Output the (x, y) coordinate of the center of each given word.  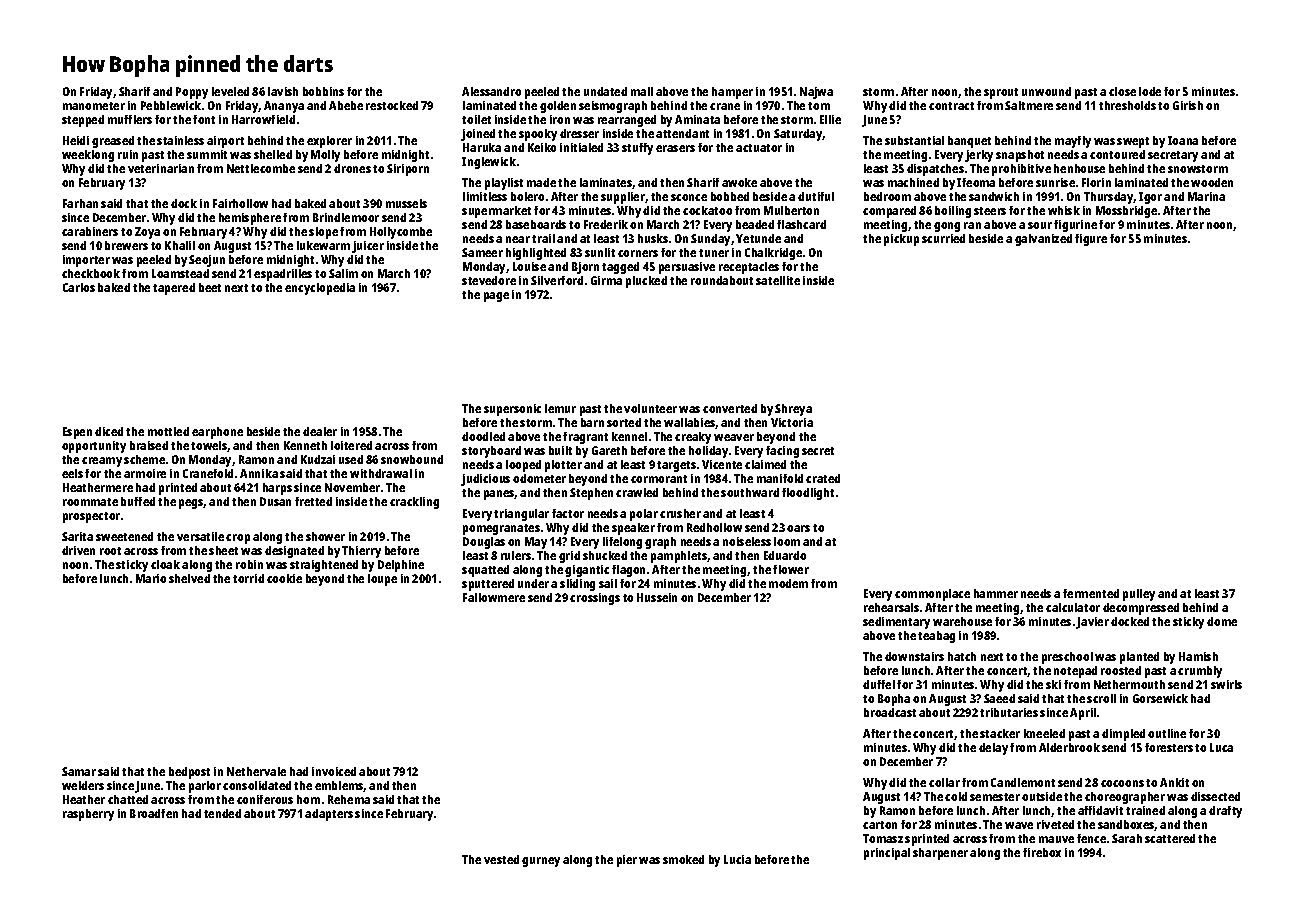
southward (750, 492)
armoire (145, 473)
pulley (1139, 595)
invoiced (334, 771)
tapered (174, 289)
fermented (1091, 593)
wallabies (690, 423)
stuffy (637, 149)
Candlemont (1023, 782)
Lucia (737, 859)
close (1122, 91)
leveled (230, 91)
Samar (79, 771)
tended (222, 813)
